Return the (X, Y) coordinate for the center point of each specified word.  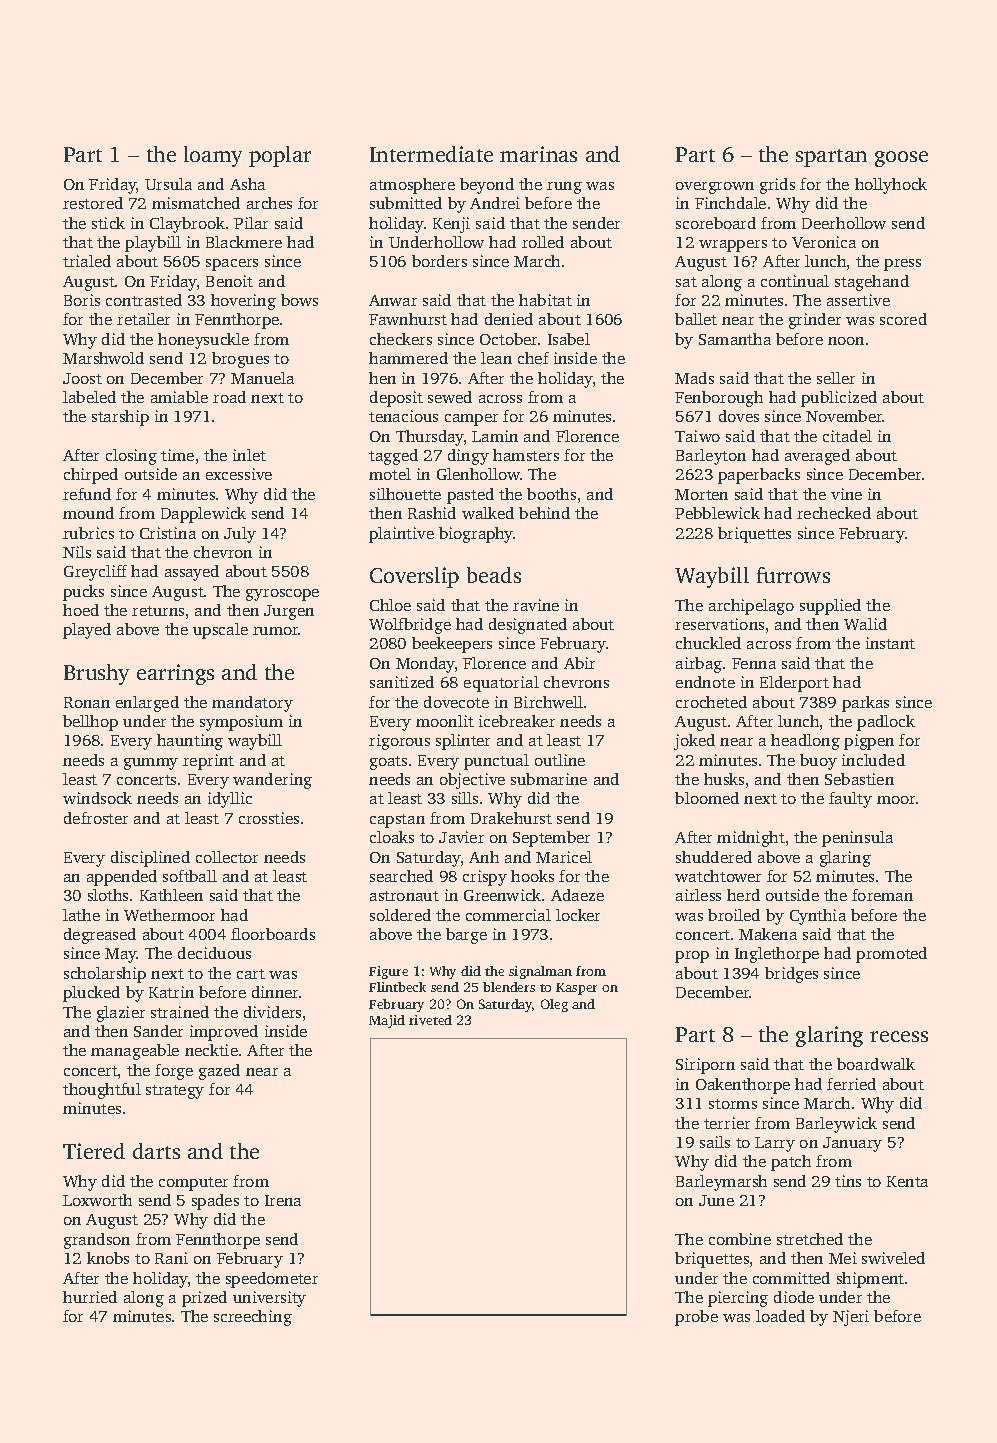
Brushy (96, 674)
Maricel (564, 857)
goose (901, 159)
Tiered (94, 1151)
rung (564, 188)
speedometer (272, 1280)
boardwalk (876, 1064)
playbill (153, 244)
